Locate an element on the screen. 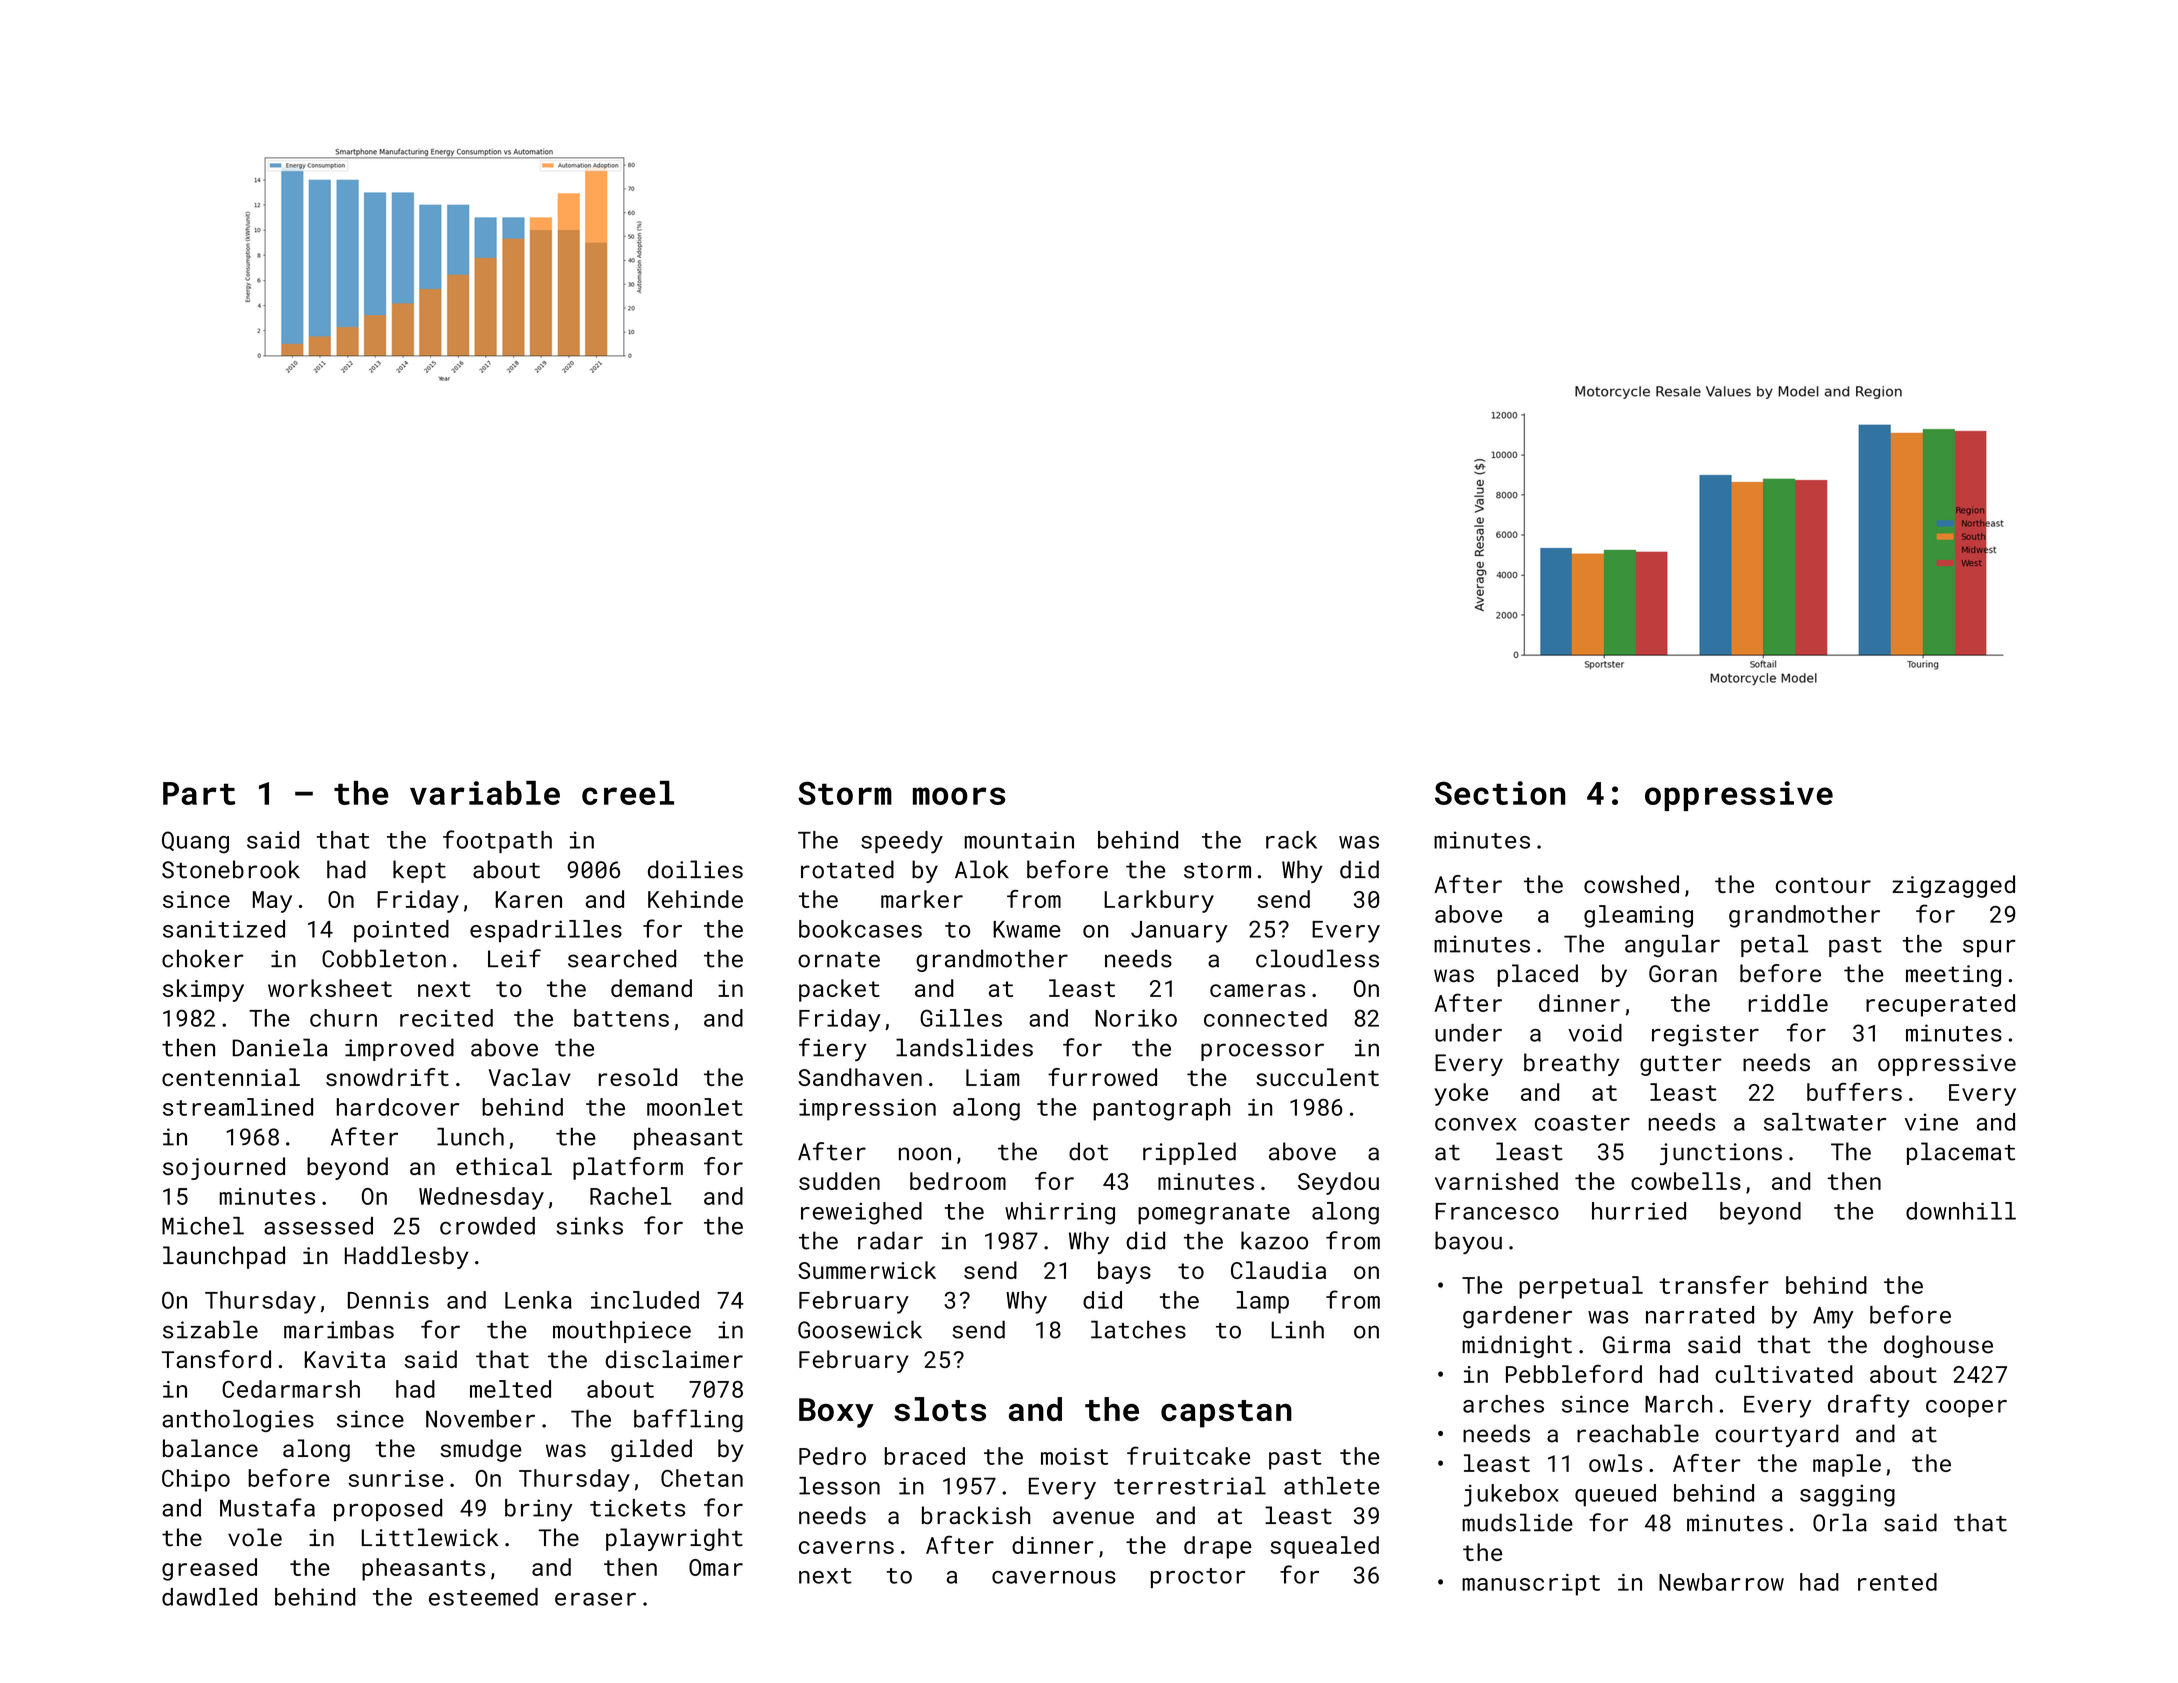  Section is located at coordinates (1500, 793).
